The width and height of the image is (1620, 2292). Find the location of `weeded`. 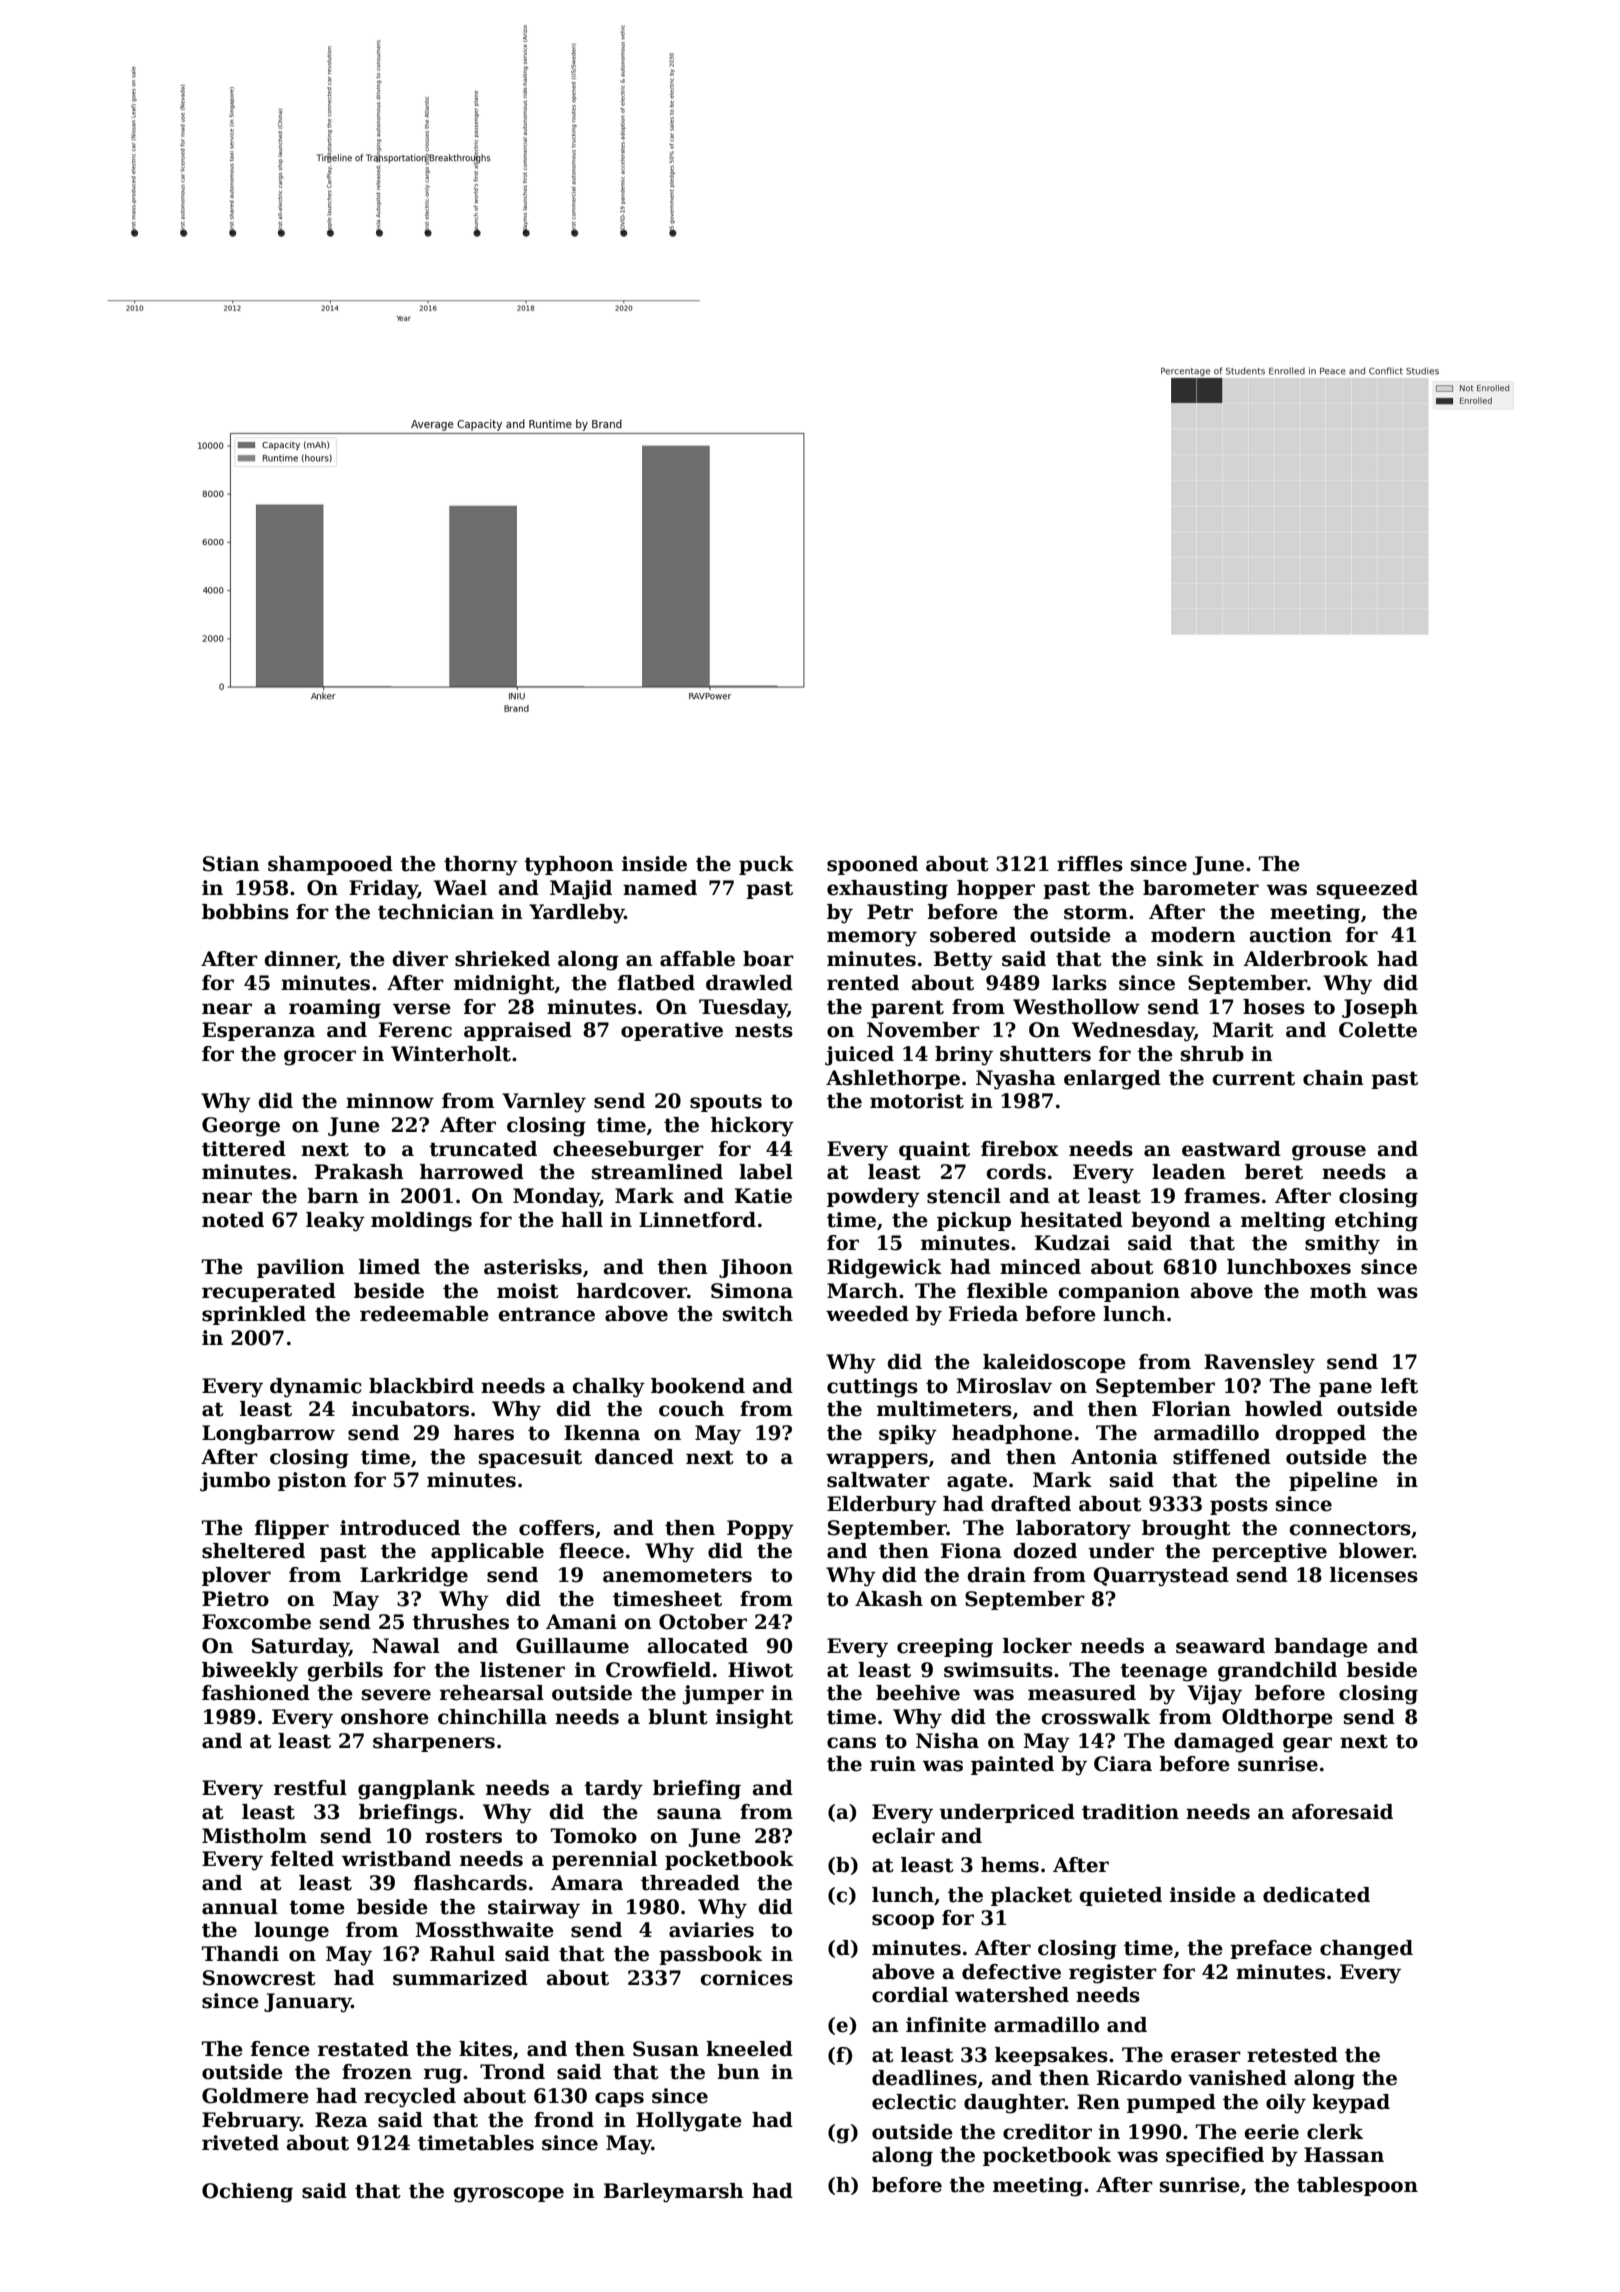

weeded is located at coordinates (867, 1314).
